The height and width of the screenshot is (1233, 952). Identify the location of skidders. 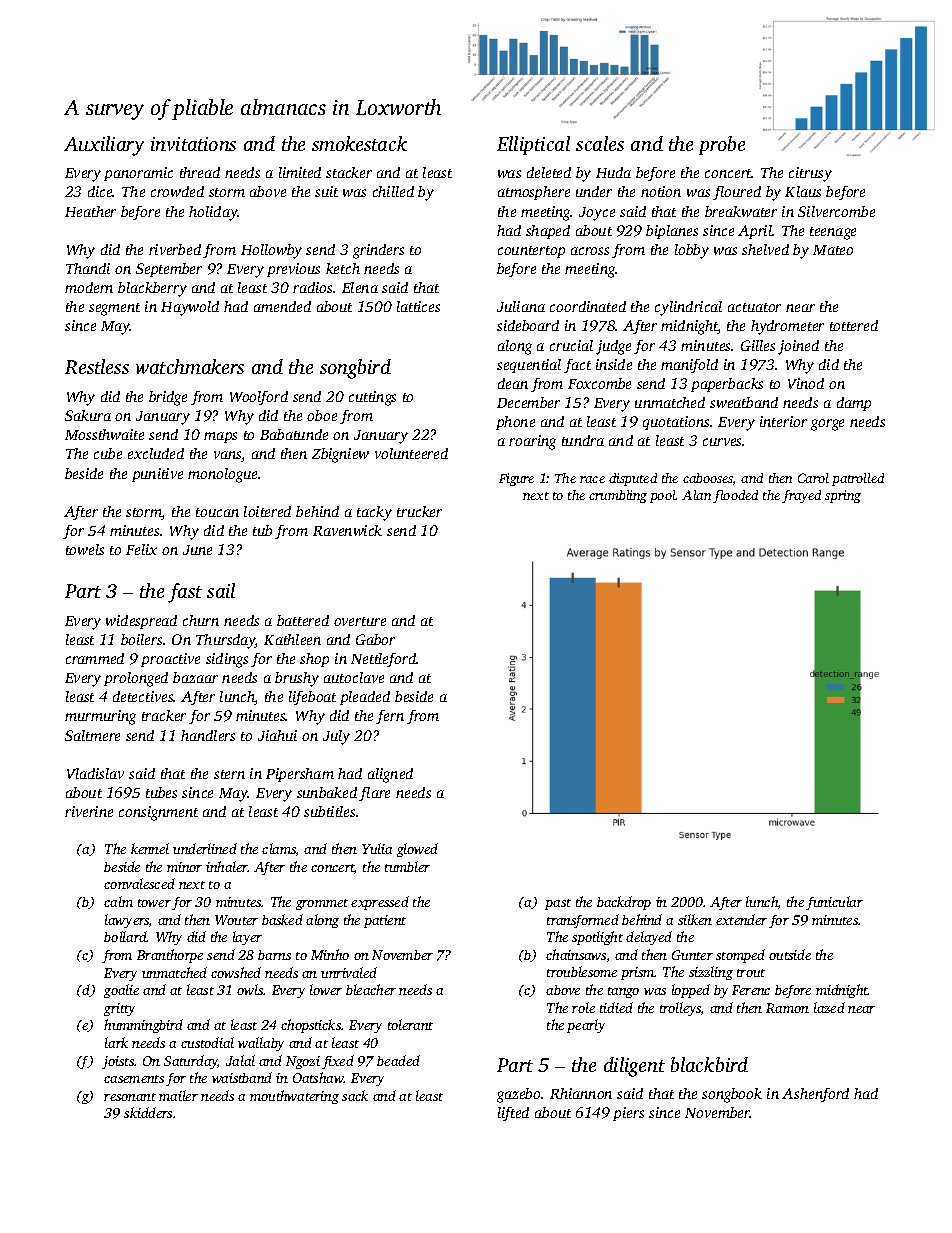
(148, 1112).
